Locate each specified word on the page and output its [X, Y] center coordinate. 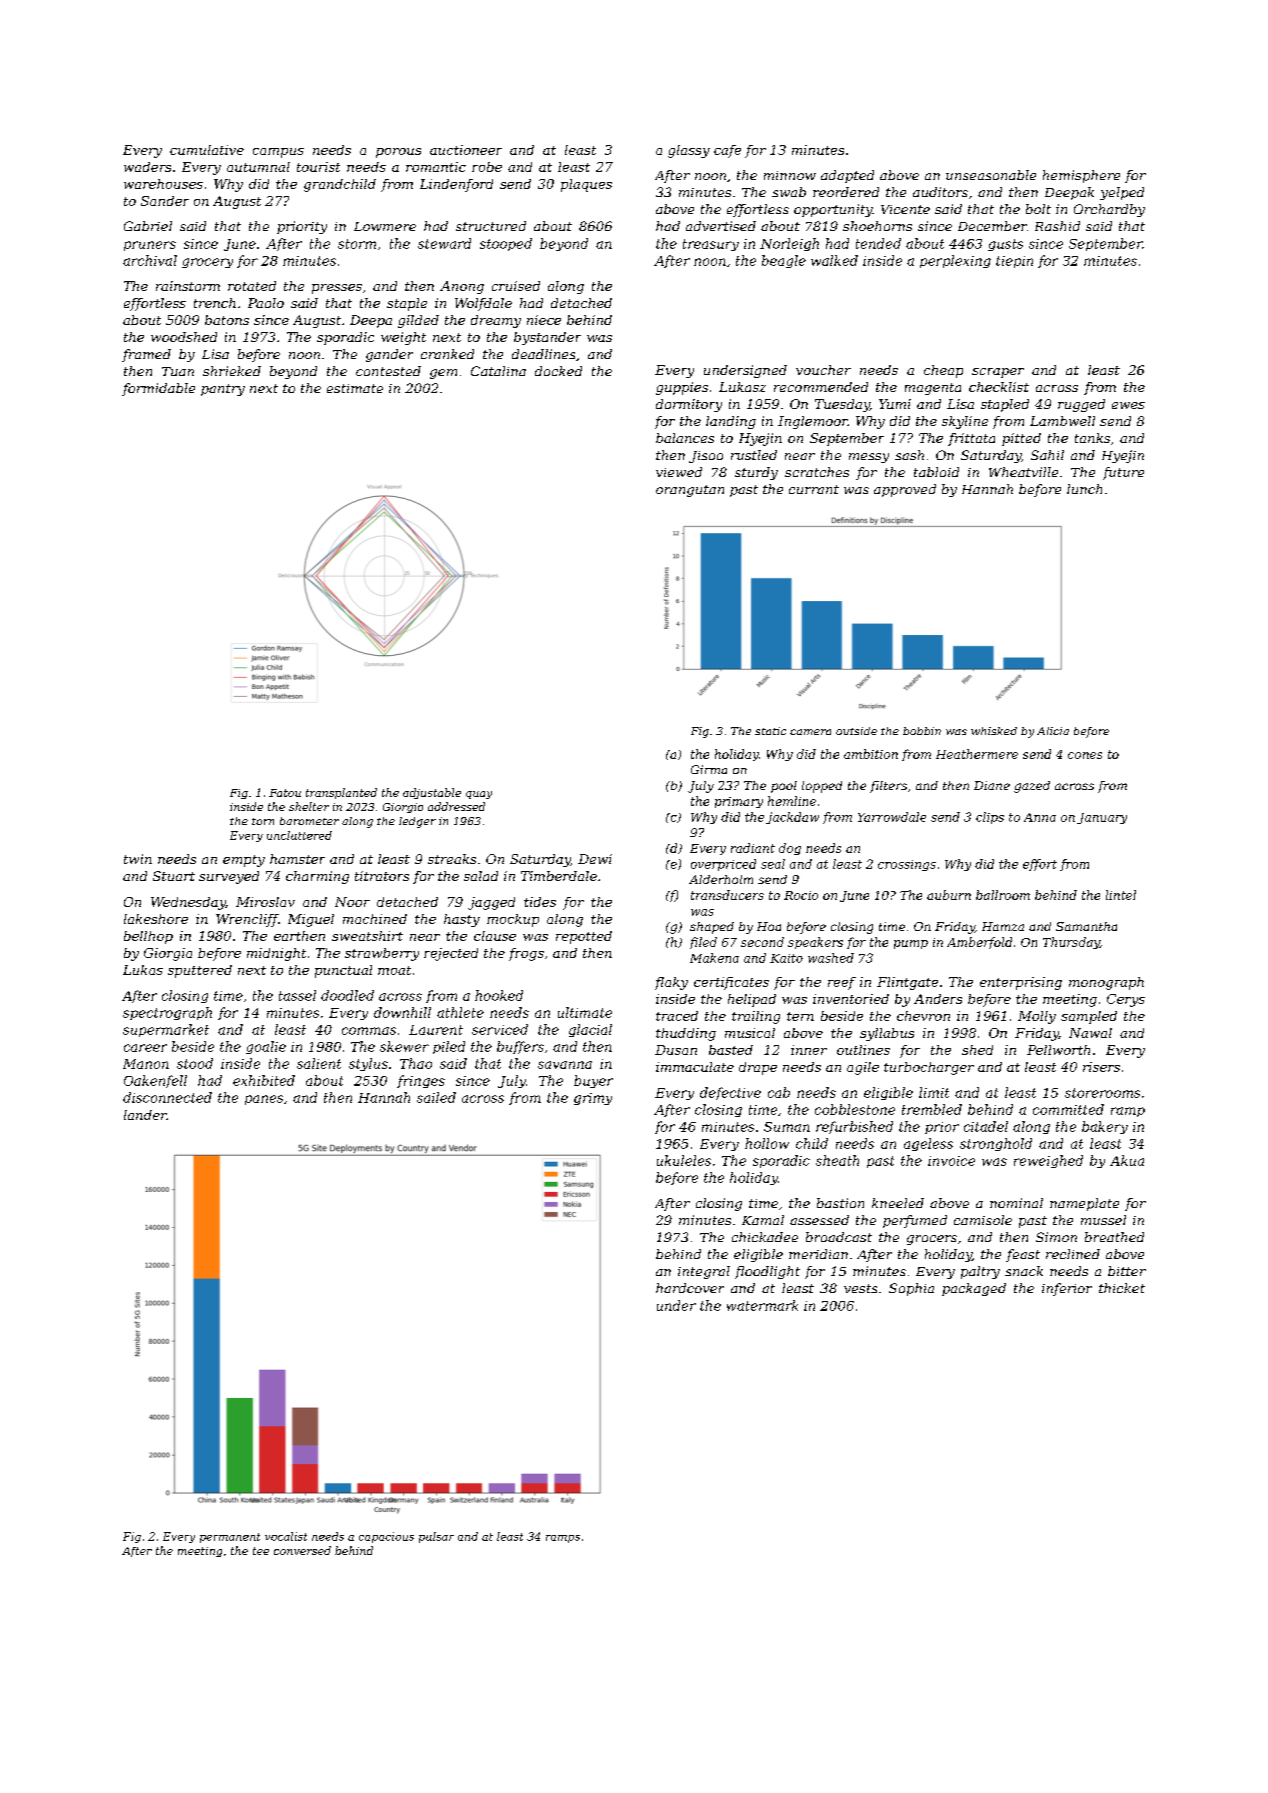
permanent [230, 1538]
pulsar [436, 1537]
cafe [727, 151]
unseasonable [991, 175]
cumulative [207, 150]
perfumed [915, 1221]
